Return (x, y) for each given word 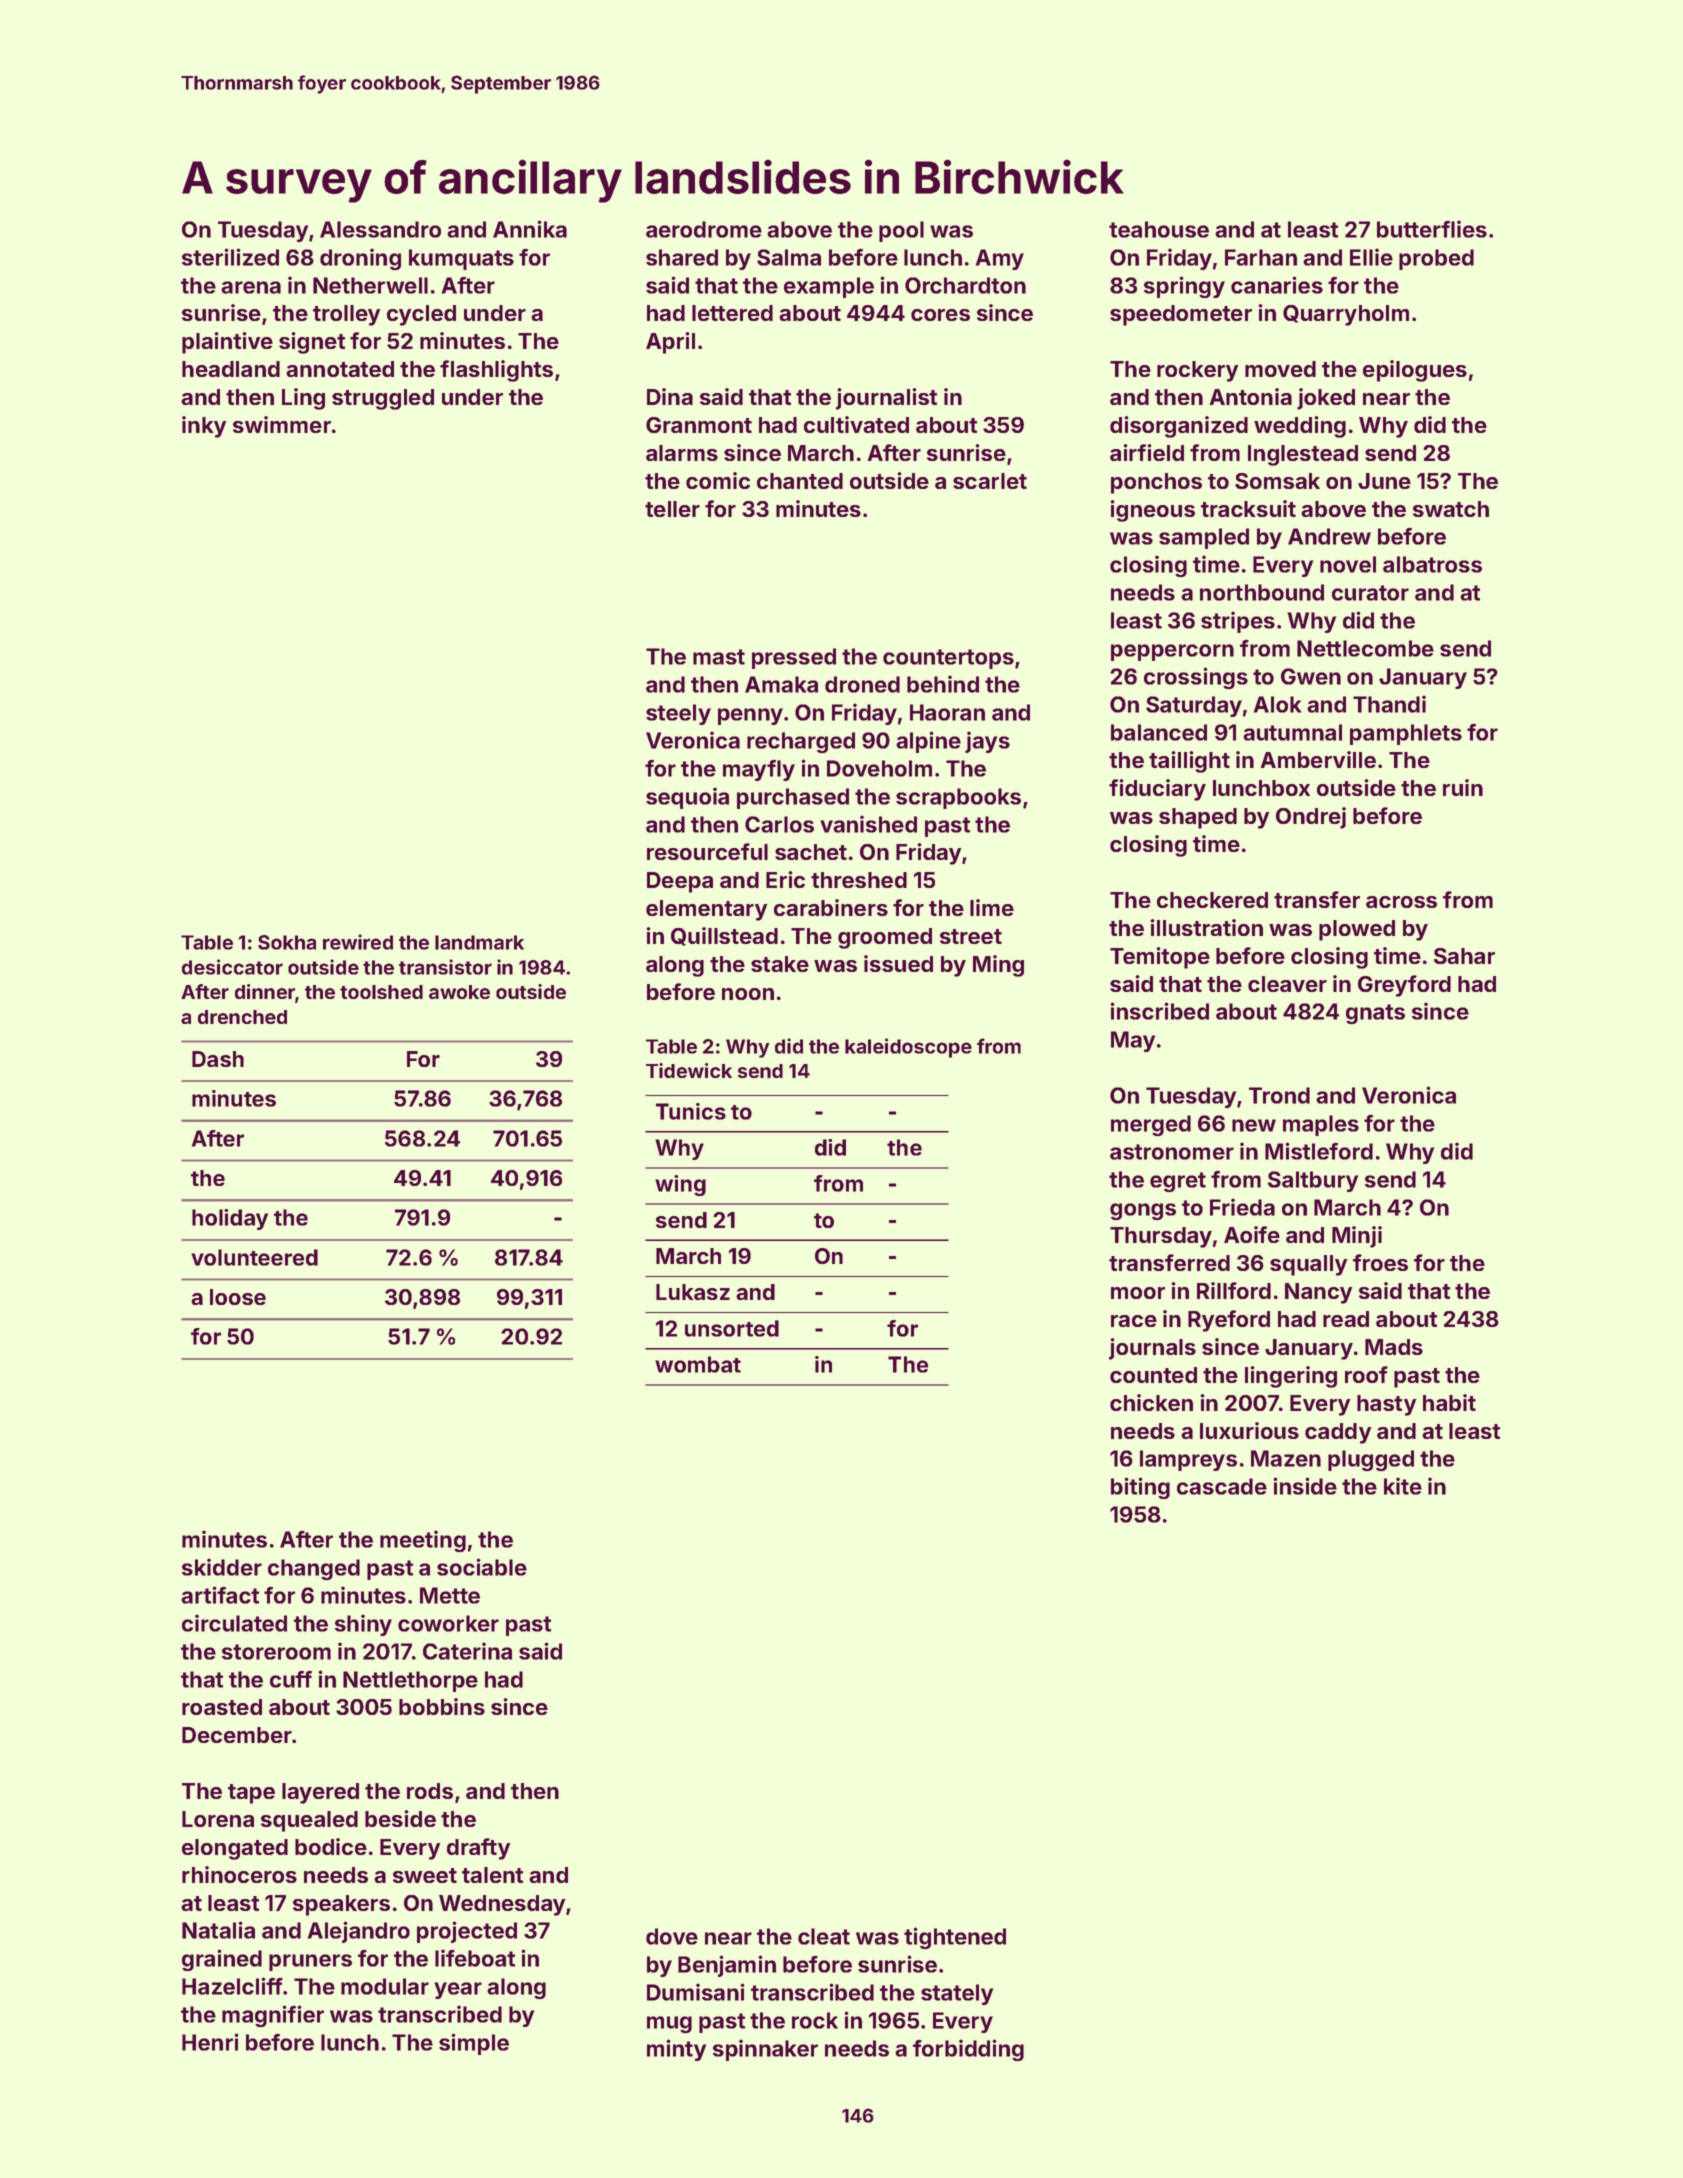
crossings (1196, 678)
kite (1403, 1486)
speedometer (1181, 315)
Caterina (467, 1651)
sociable (482, 1567)
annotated (340, 369)
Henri (210, 2042)
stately (957, 1994)
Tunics (691, 1111)
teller (672, 509)
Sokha (287, 942)
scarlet (990, 481)
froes (1380, 1262)
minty (676, 2050)
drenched (242, 1017)
